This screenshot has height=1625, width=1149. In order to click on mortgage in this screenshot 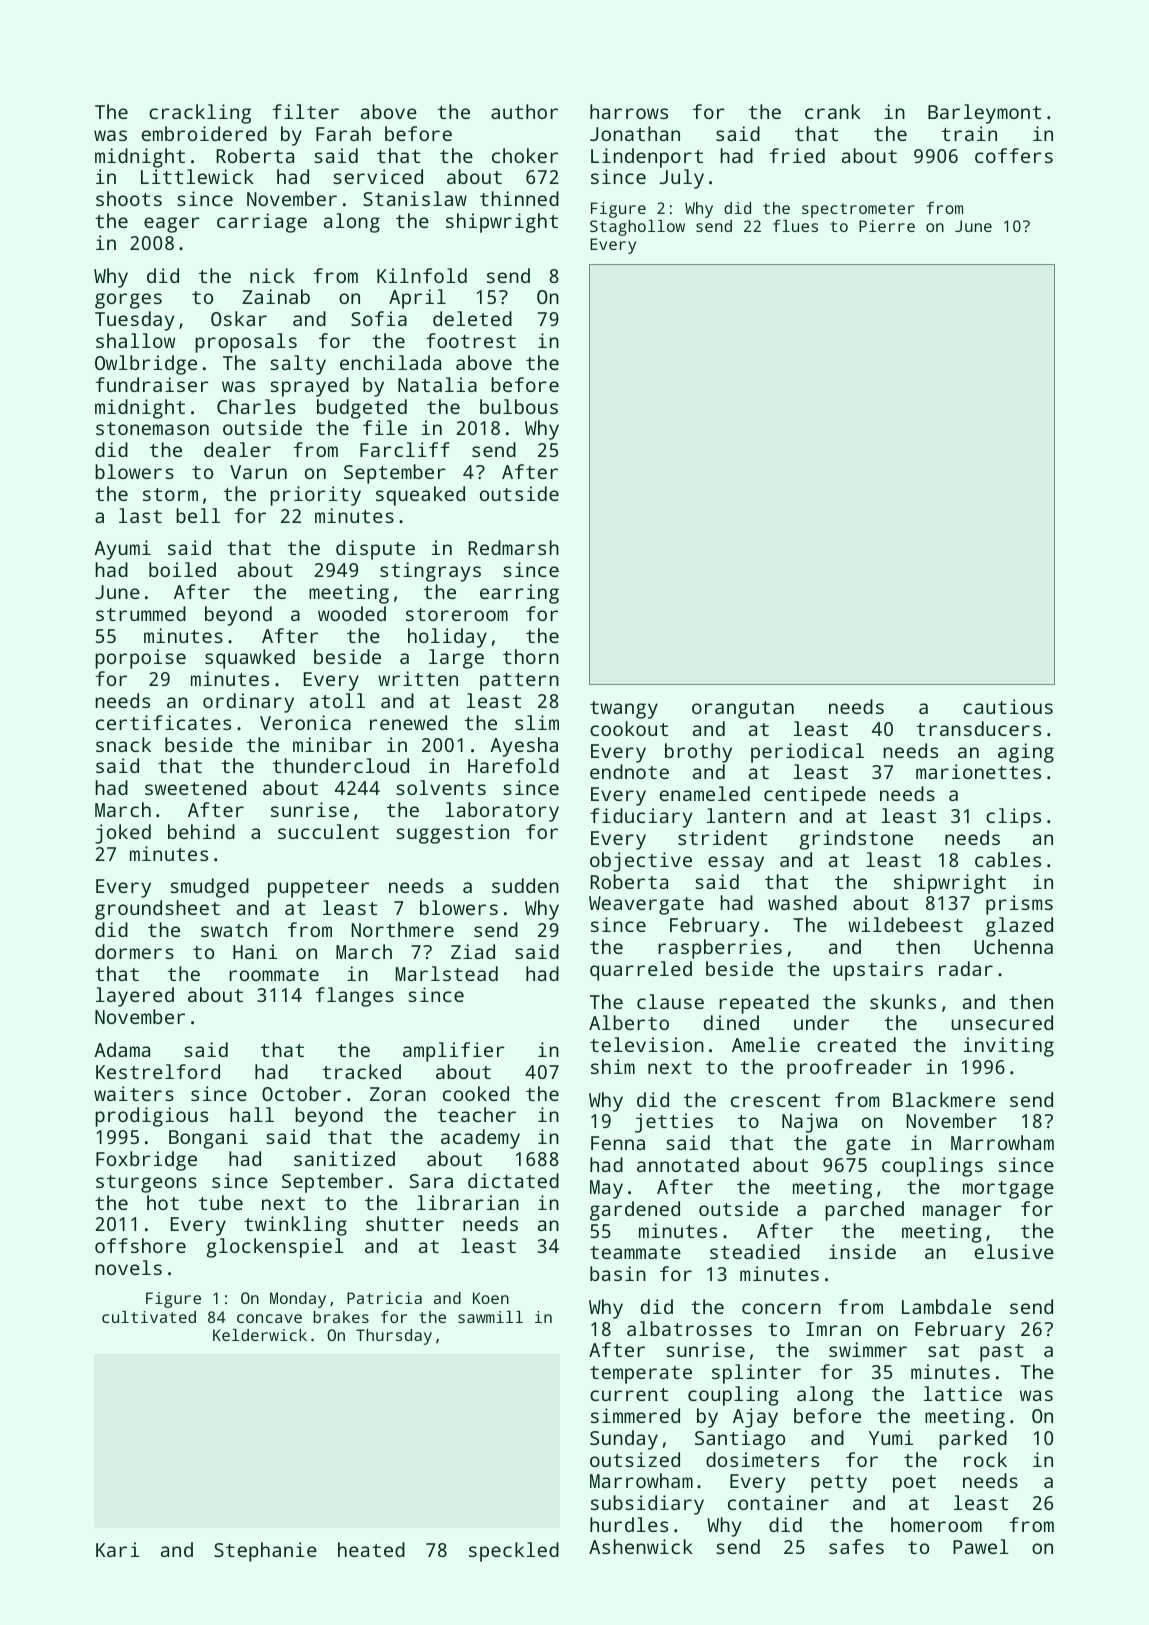, I will do `click(1008, 1190)`.
